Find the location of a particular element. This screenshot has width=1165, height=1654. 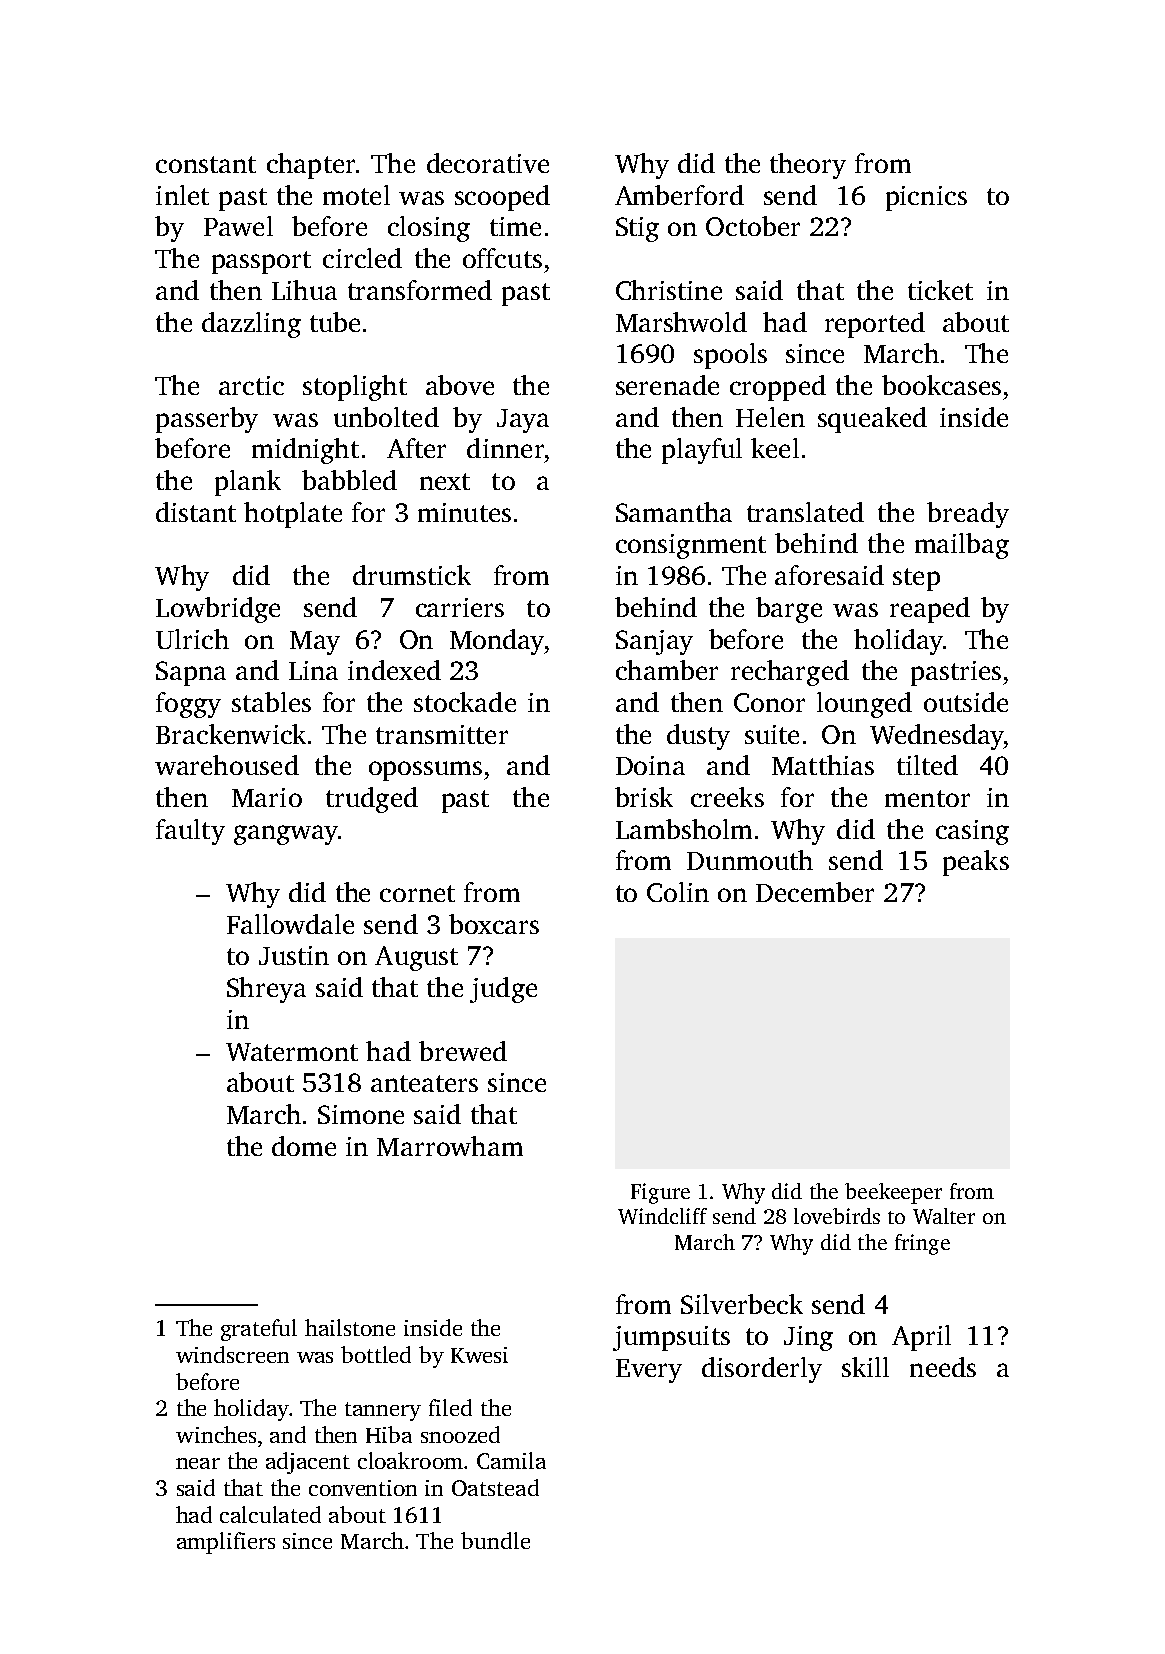

decorative is located at coordinates (488, 163).
